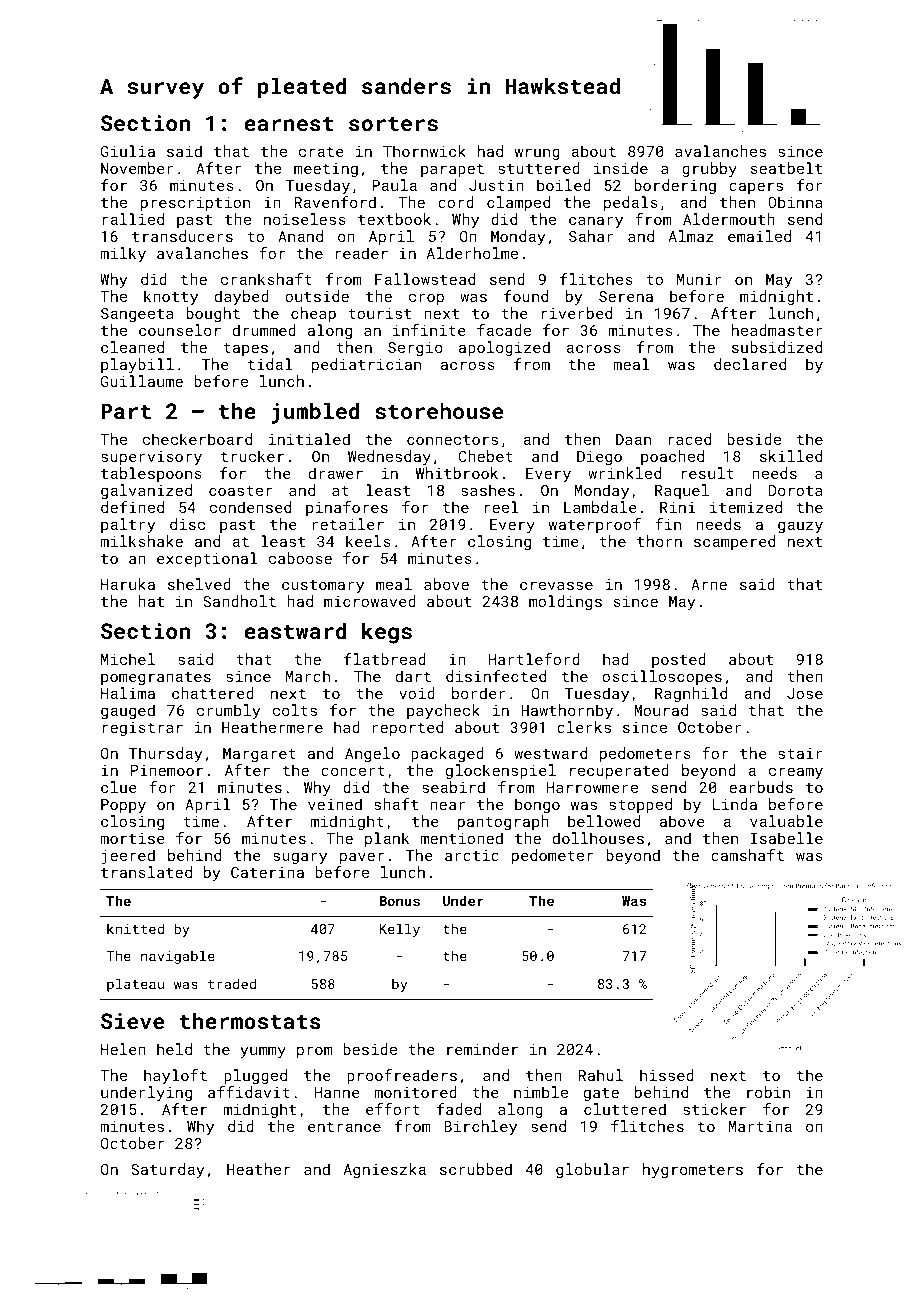 Image resolution: width=924 pixels, height=1308 pixels. What do you see at coordinates (534, 659) in the screenshot?
I see `Hartleford` at bounding box center [534, 659].
